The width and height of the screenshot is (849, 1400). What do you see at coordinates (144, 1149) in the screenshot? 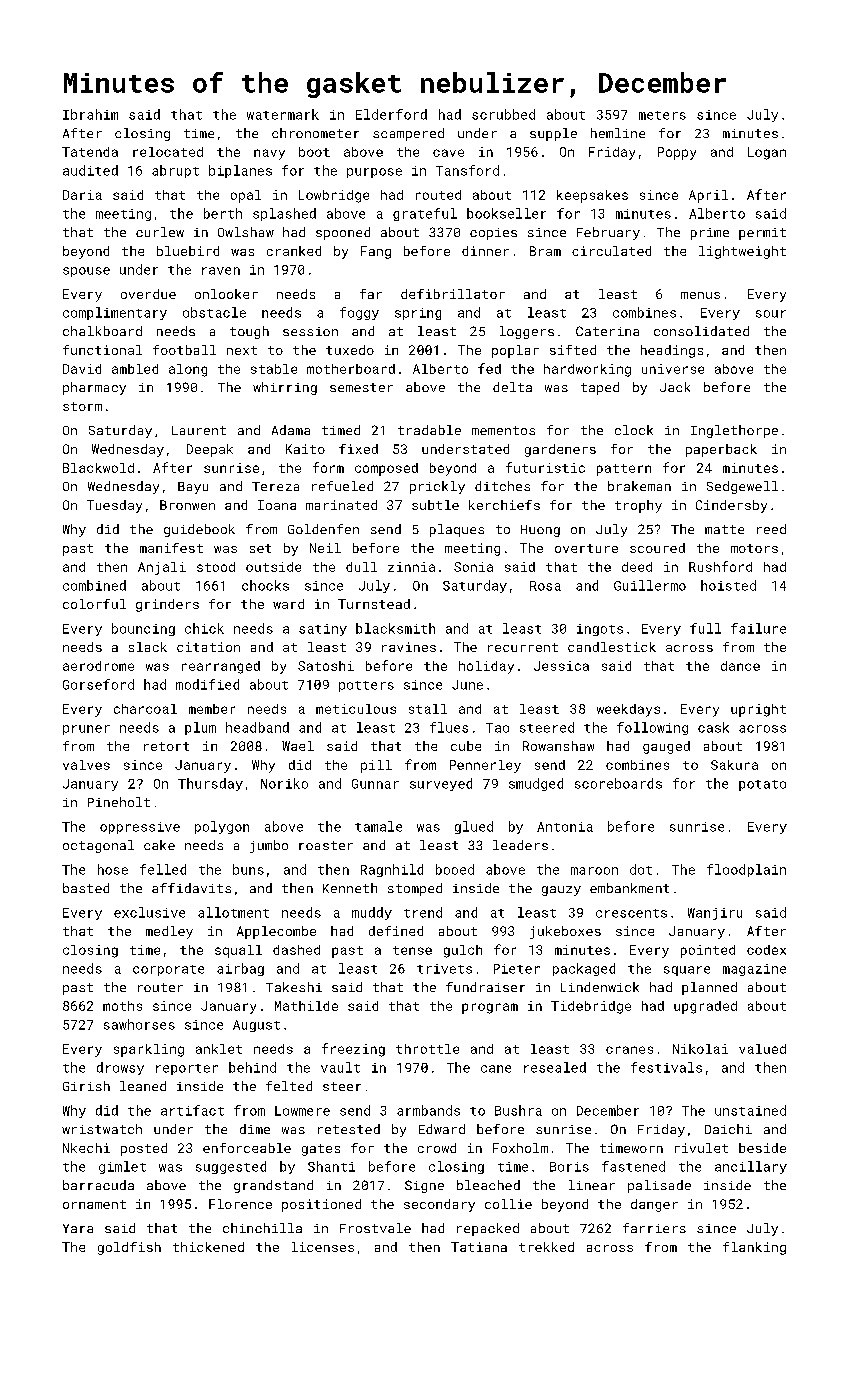
I see `posted` at bounding box center [144, 1149].
